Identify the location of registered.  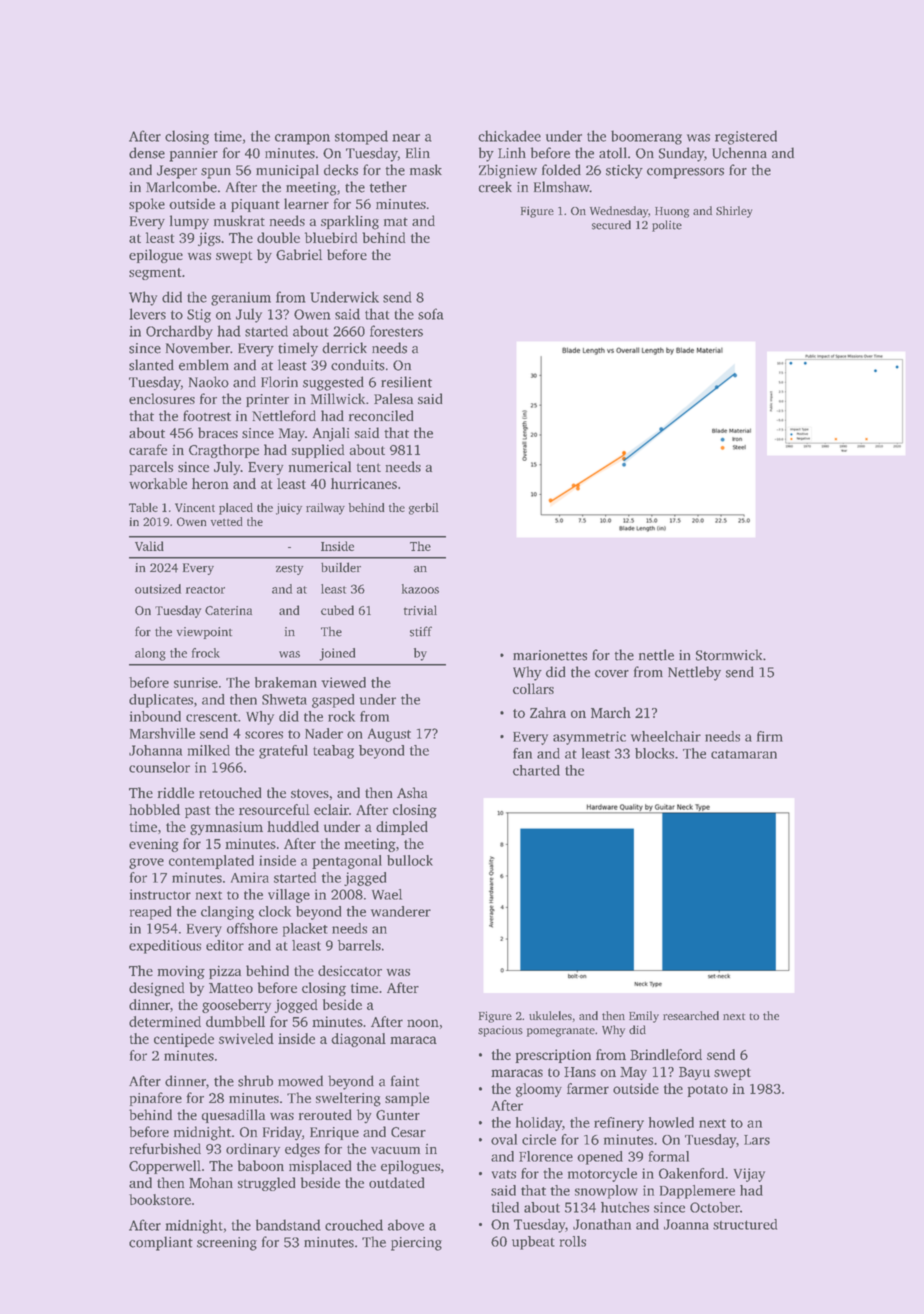
(746, 137).
